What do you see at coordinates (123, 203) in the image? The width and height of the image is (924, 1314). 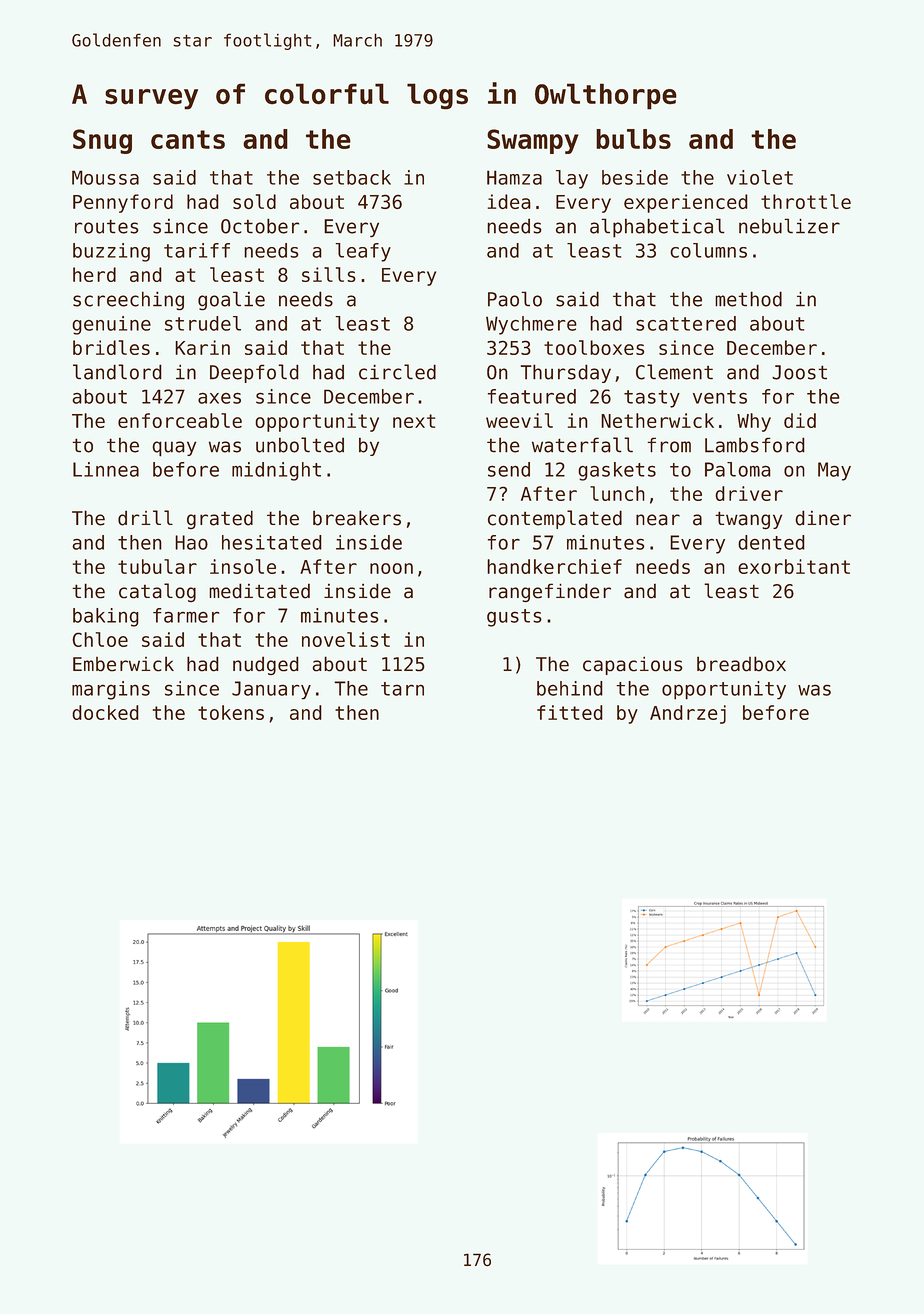 I see `Pennyford` at bounding box center [123, 203].
